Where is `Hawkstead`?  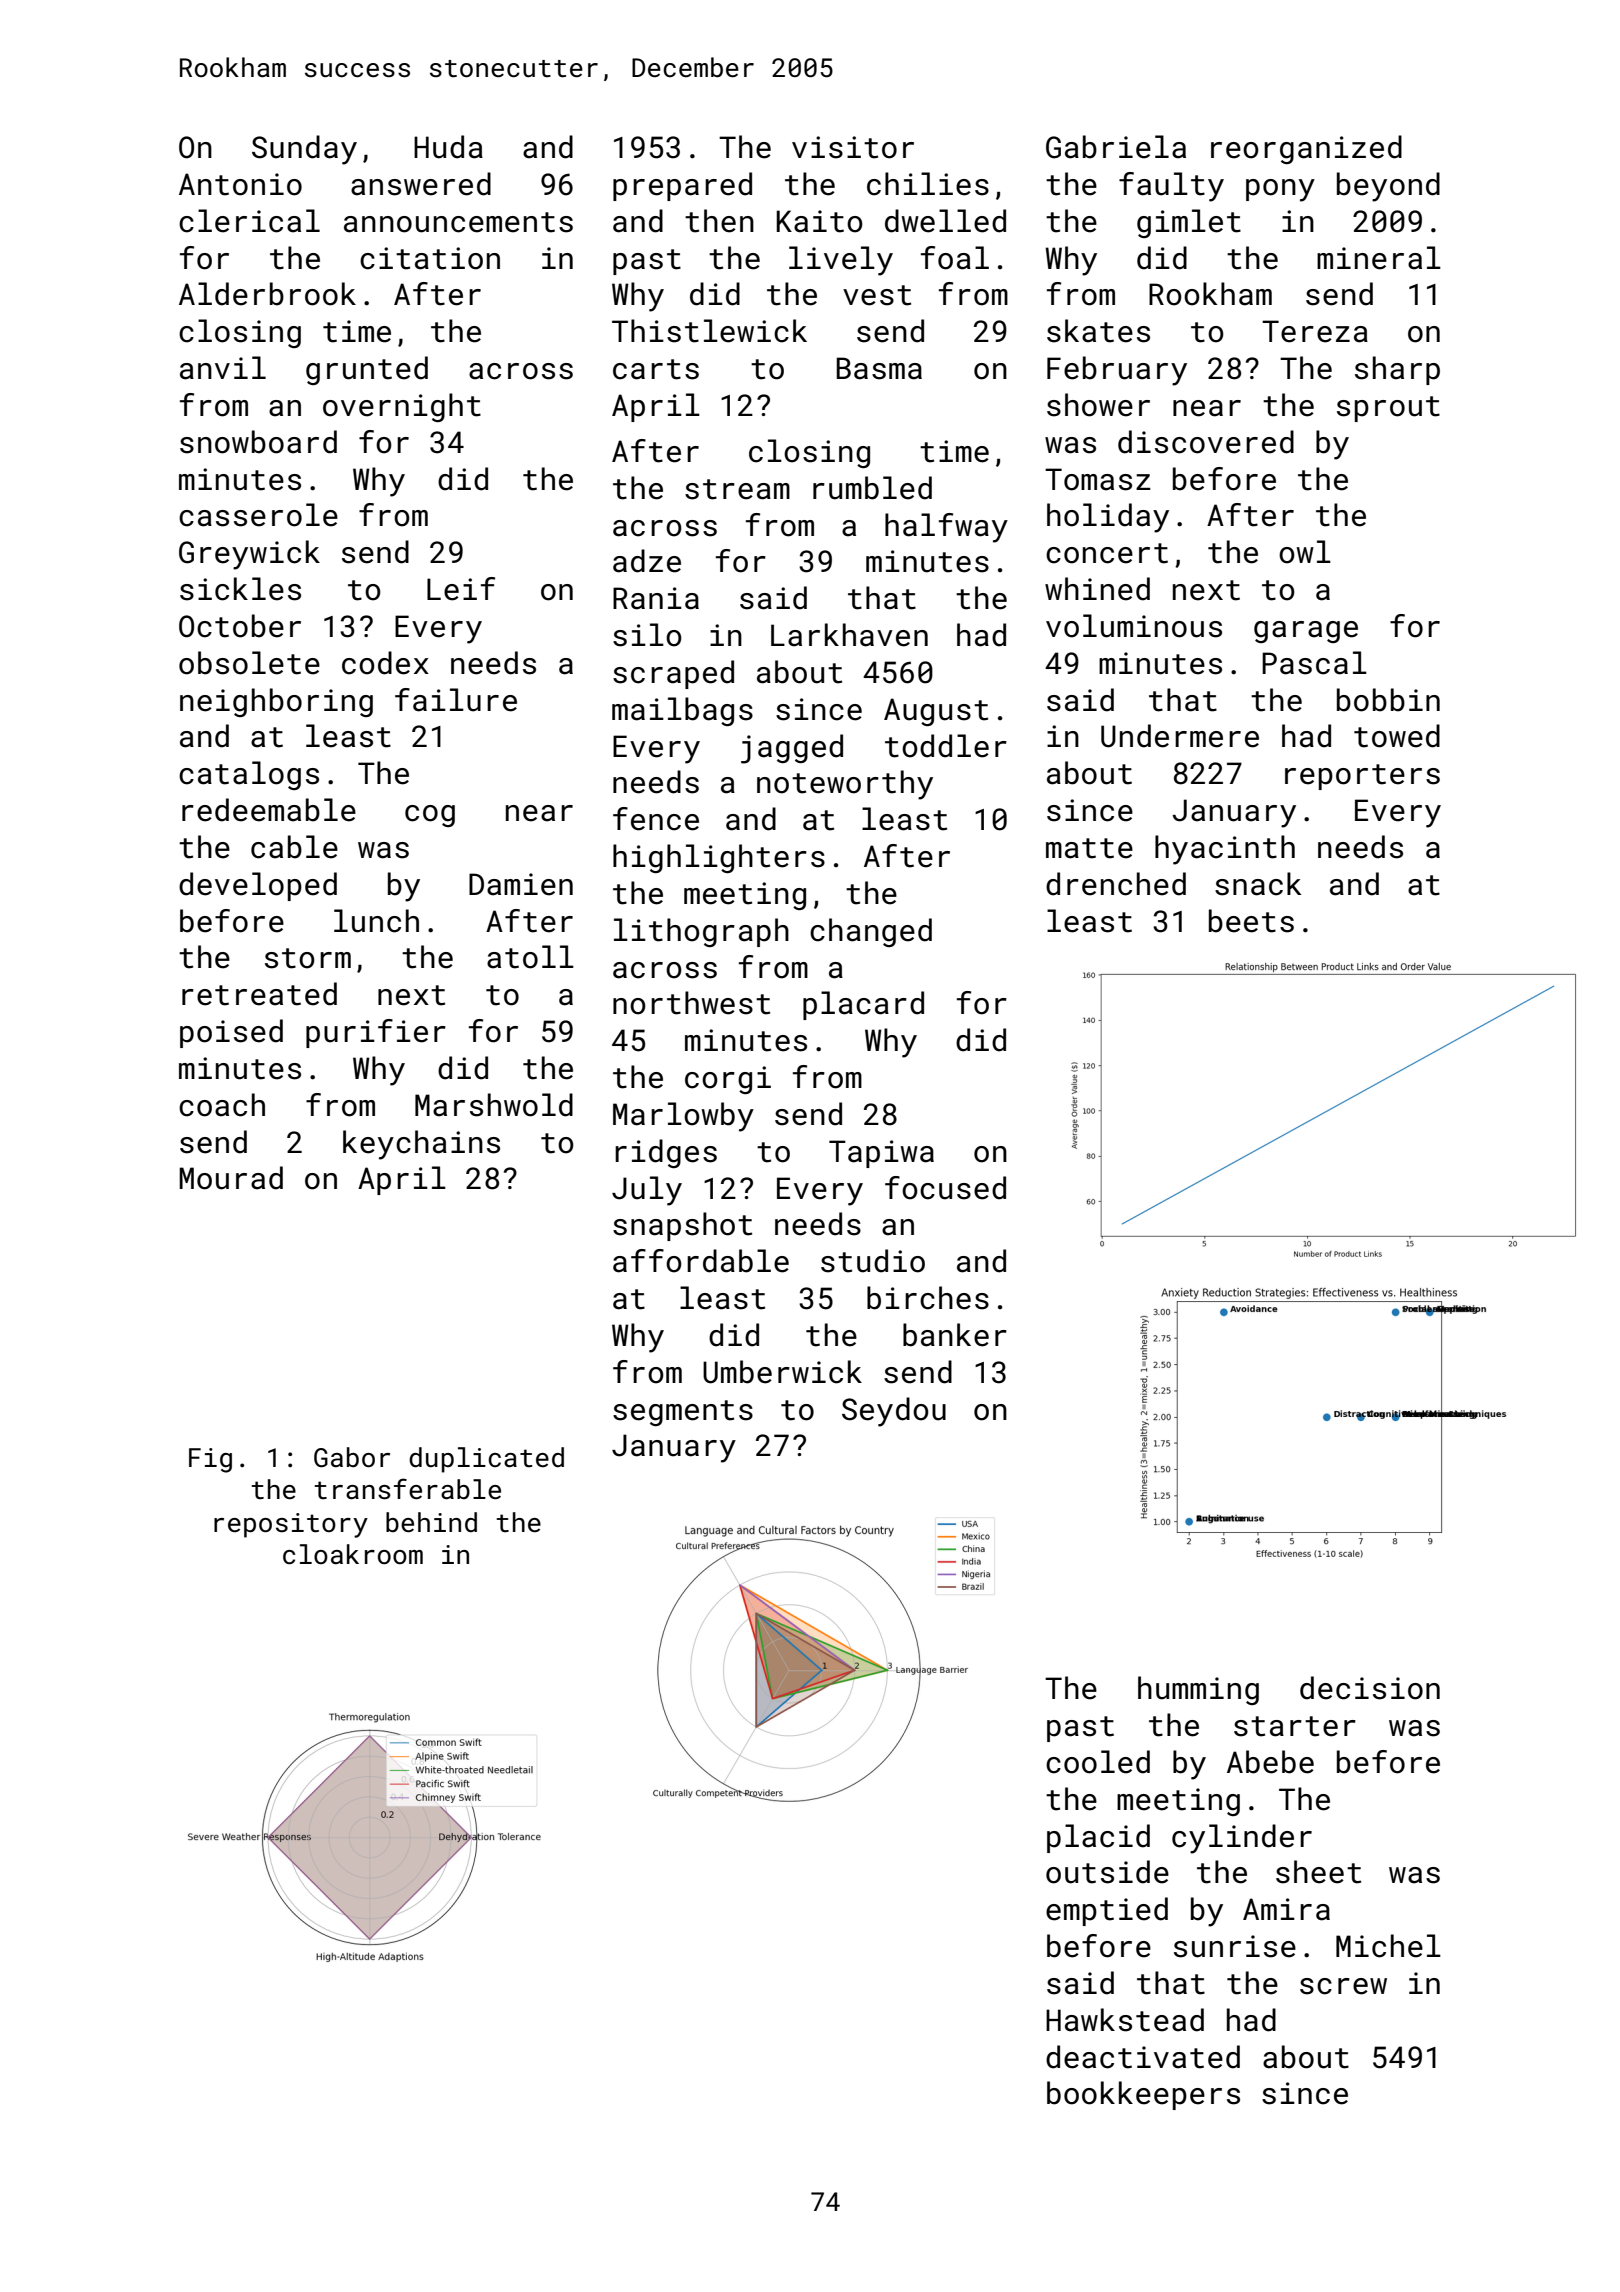 Hawkstead is located at coordinates (1125, 2020).
